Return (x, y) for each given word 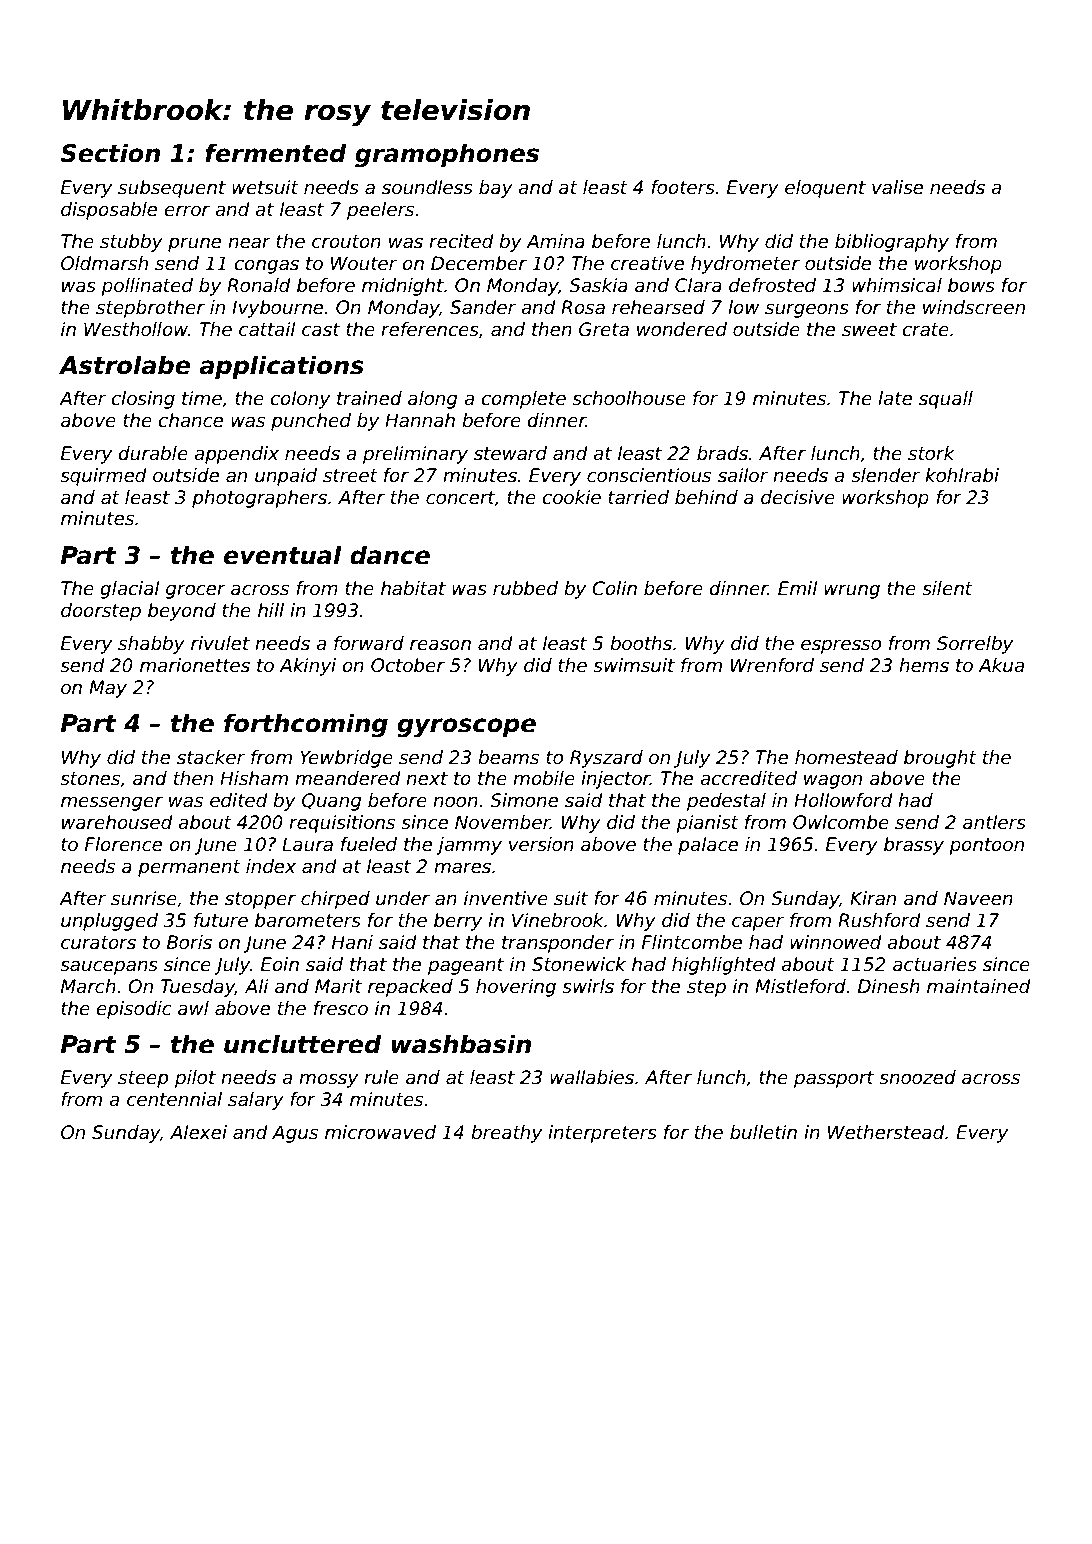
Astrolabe (124, 365)
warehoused (117, 822)
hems (924, 665)
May (108, 689)
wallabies (592, 1077)
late (895, 398)
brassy (914, 846)
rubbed (525, 588)
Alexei (198, 1132)
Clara (698, 285)
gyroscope (466, 728)
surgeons (807, 310)
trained (369, 398)
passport (834, 1079)
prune (194, 244)
